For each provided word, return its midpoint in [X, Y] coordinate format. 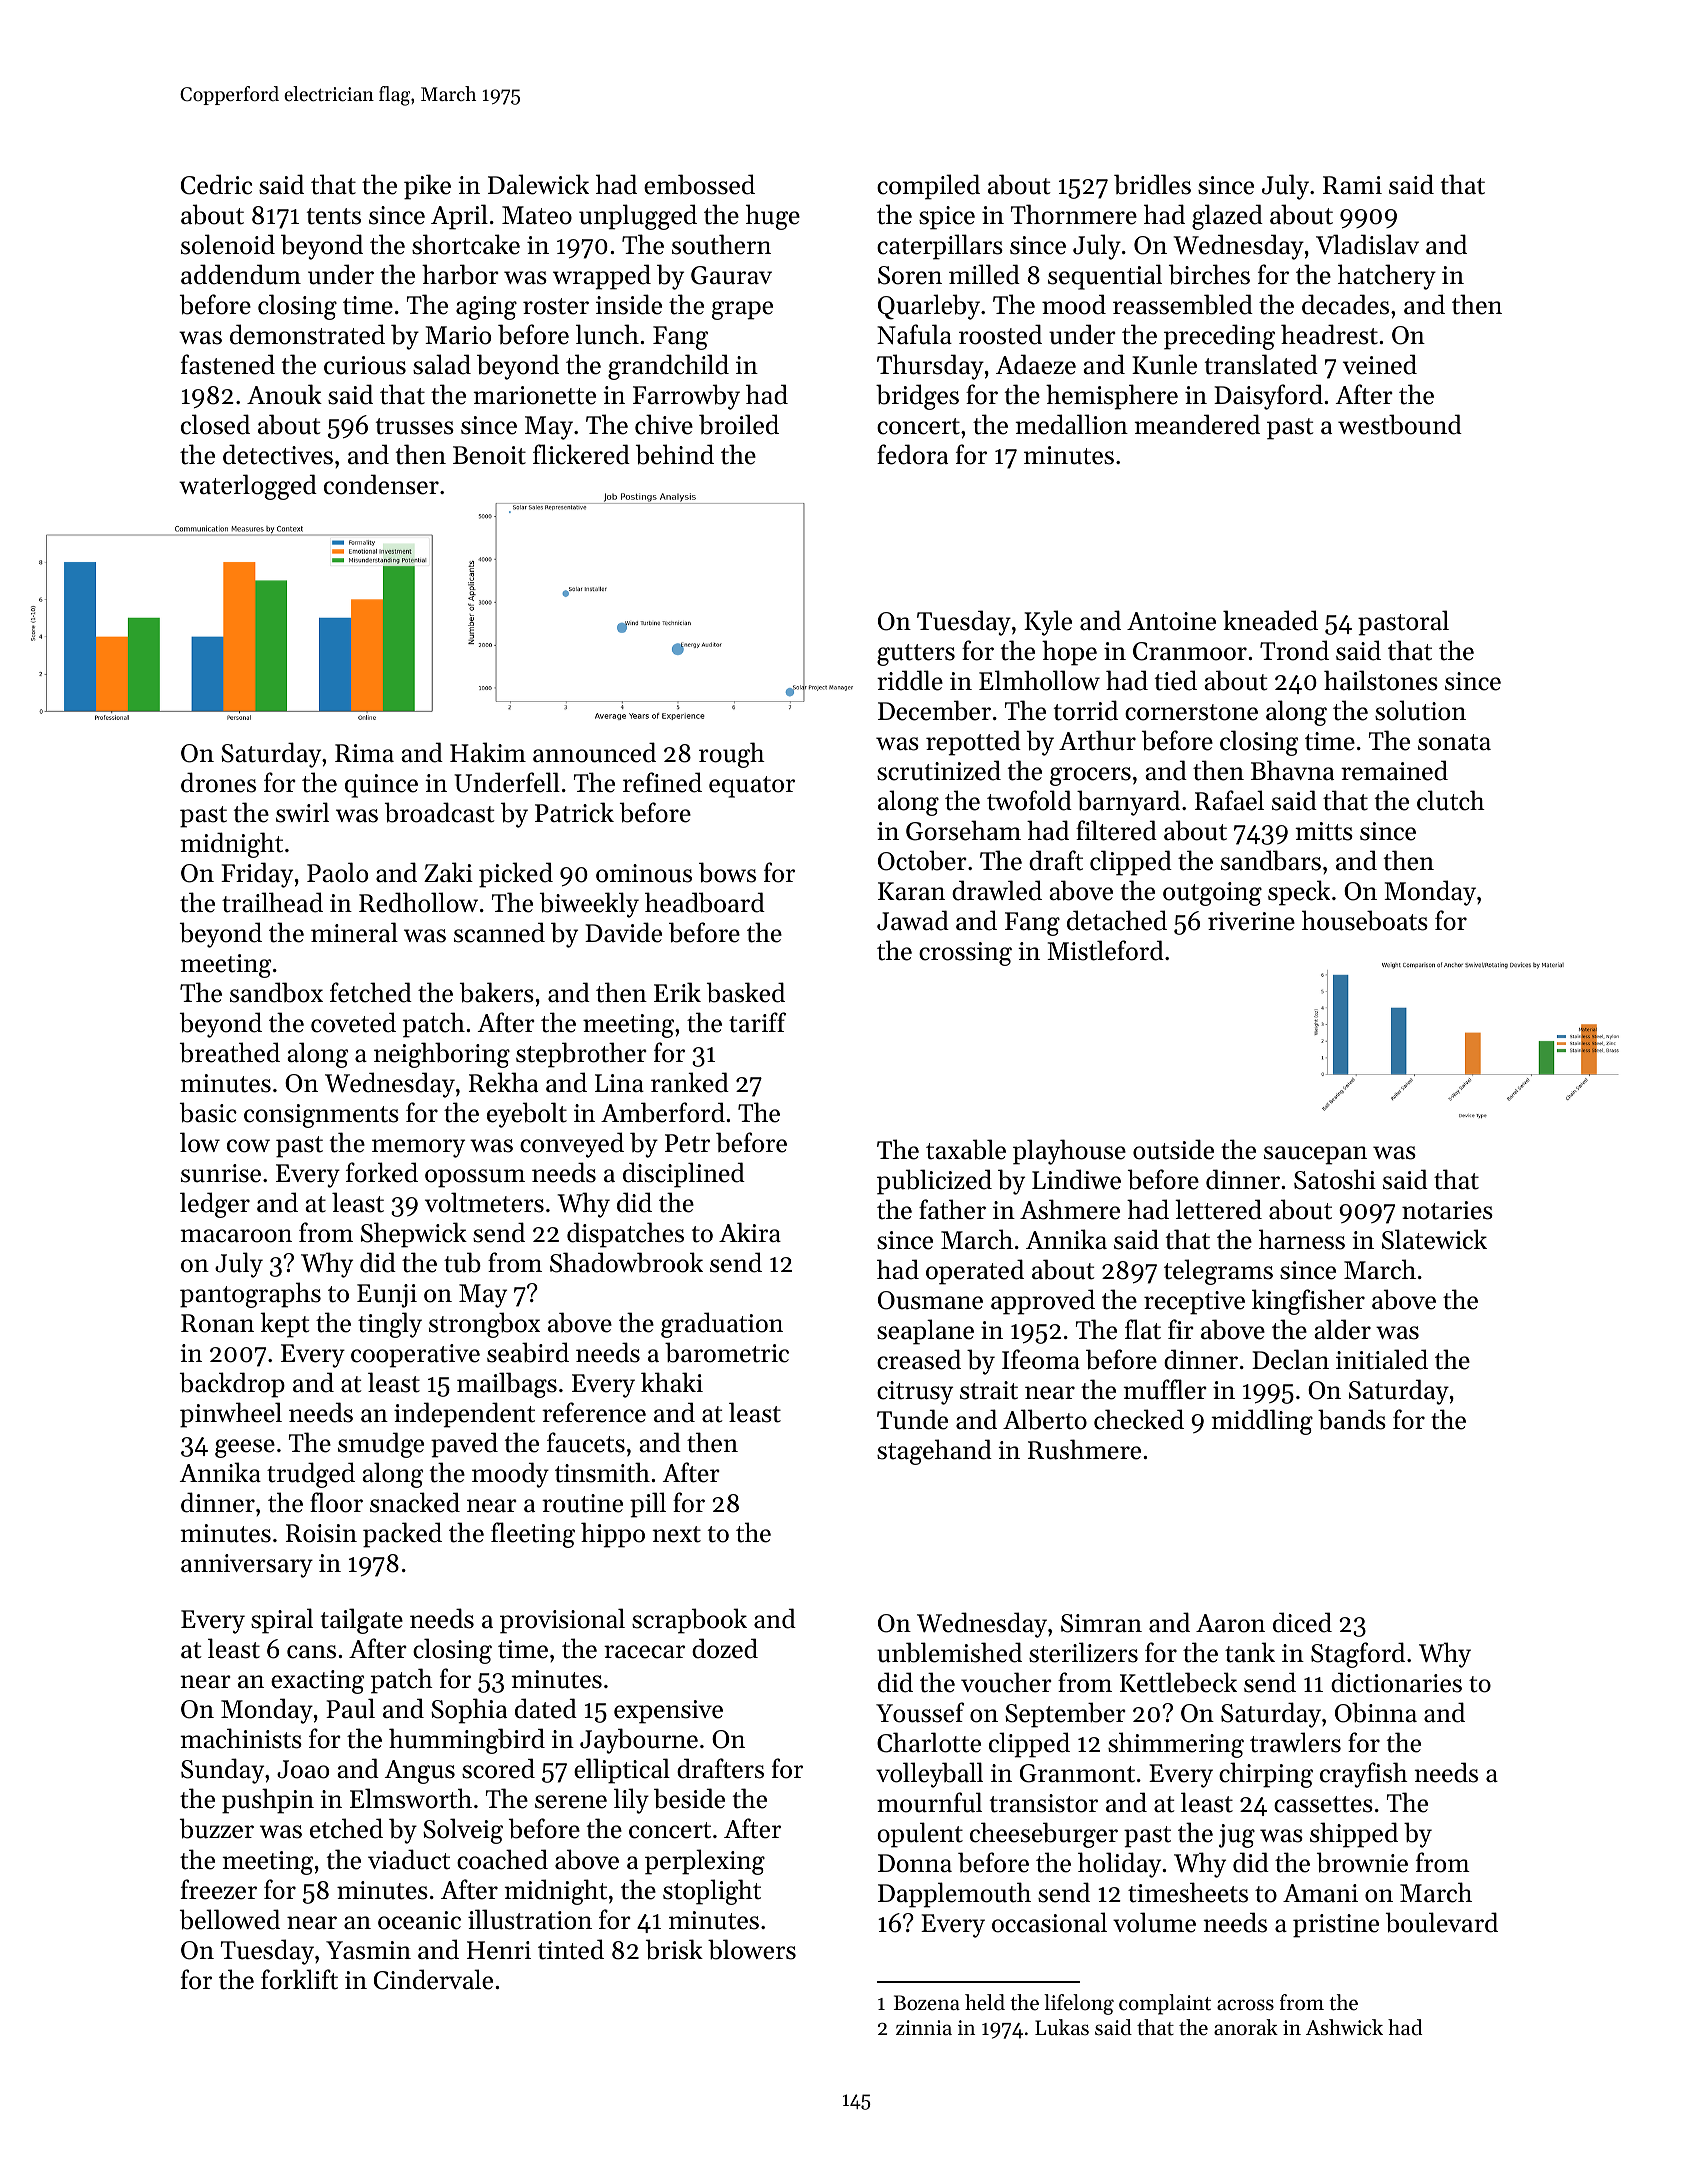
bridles [1152, 184]
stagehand [934, 1452]
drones [218, 782]
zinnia [924, 2027]
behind [675, 454]
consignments [321, 1116]
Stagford [1358, 1655]
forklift [299, 1979]
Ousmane [930, 1300]
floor [336, 1502]
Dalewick [538, 184]
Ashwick [1344, 2027]
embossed [699, 184]
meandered [1197, 424]
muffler [1165, 1389]
